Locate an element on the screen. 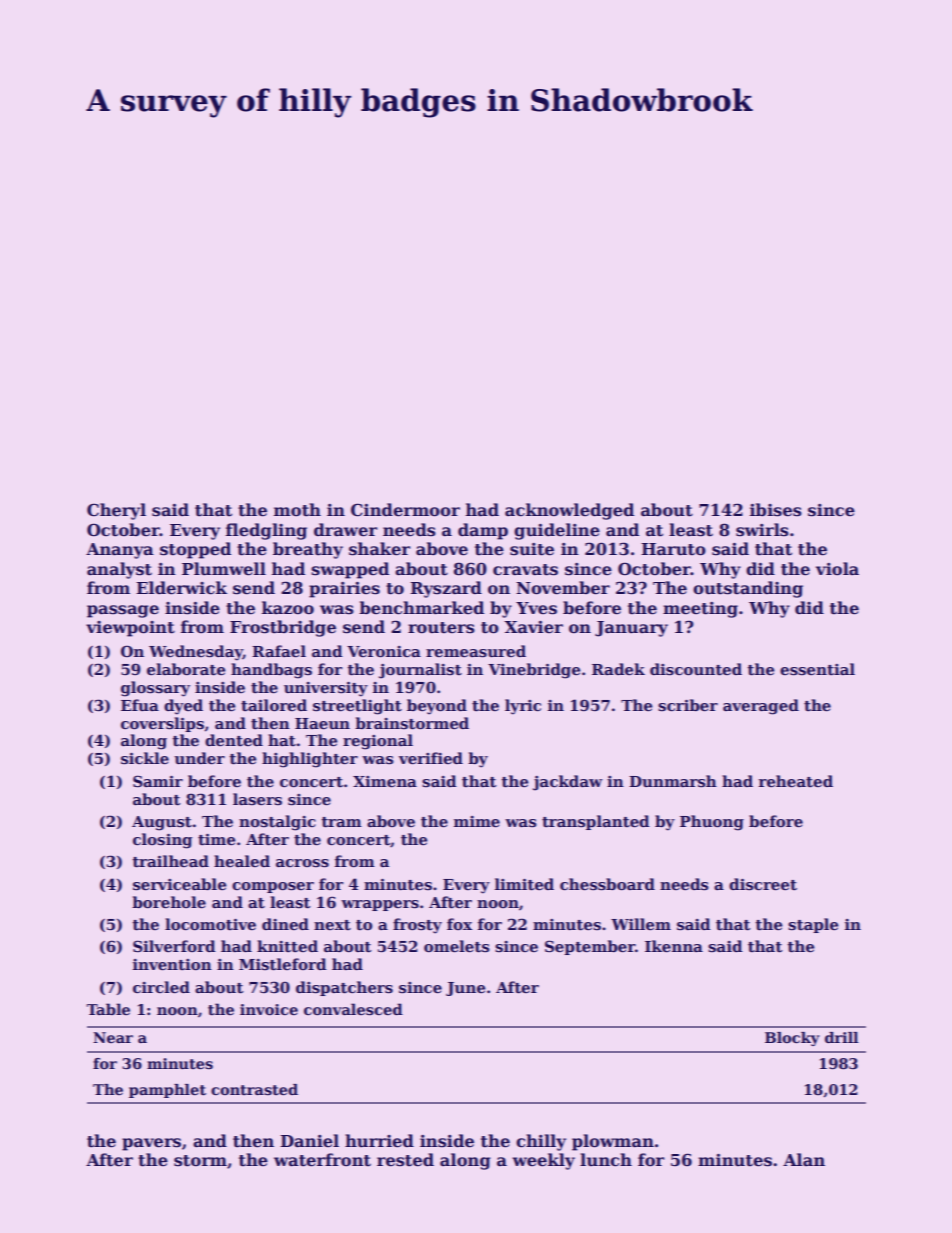 This screenshot has width=952, height=1233. plowman is located at coordinates (613, 1142).
